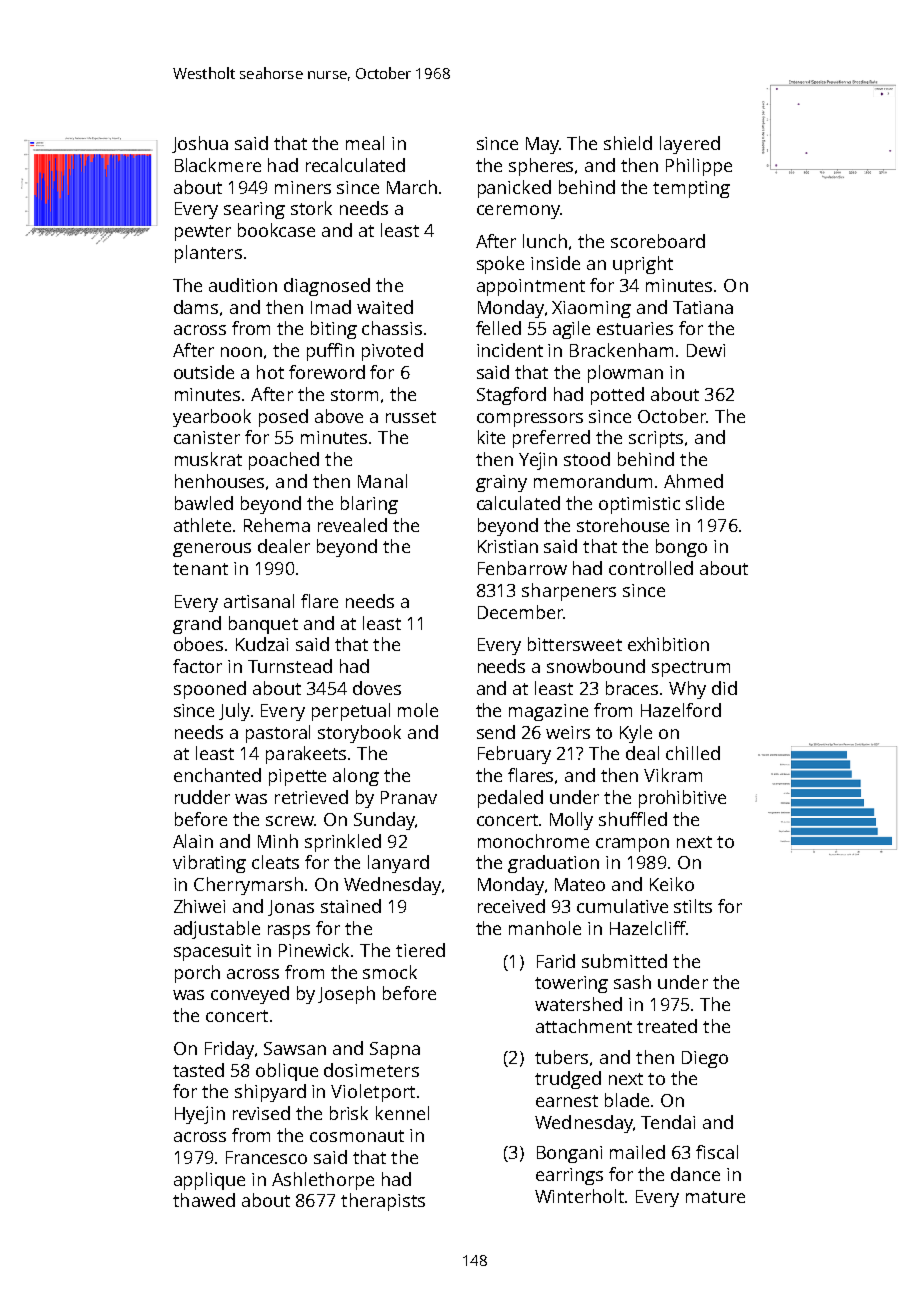 The width and height of the screenshot is (924, 1311). What do you see at coordinates (691, 189) in the screenshot?
I see `tempting` at bounding box center [691, 189].
